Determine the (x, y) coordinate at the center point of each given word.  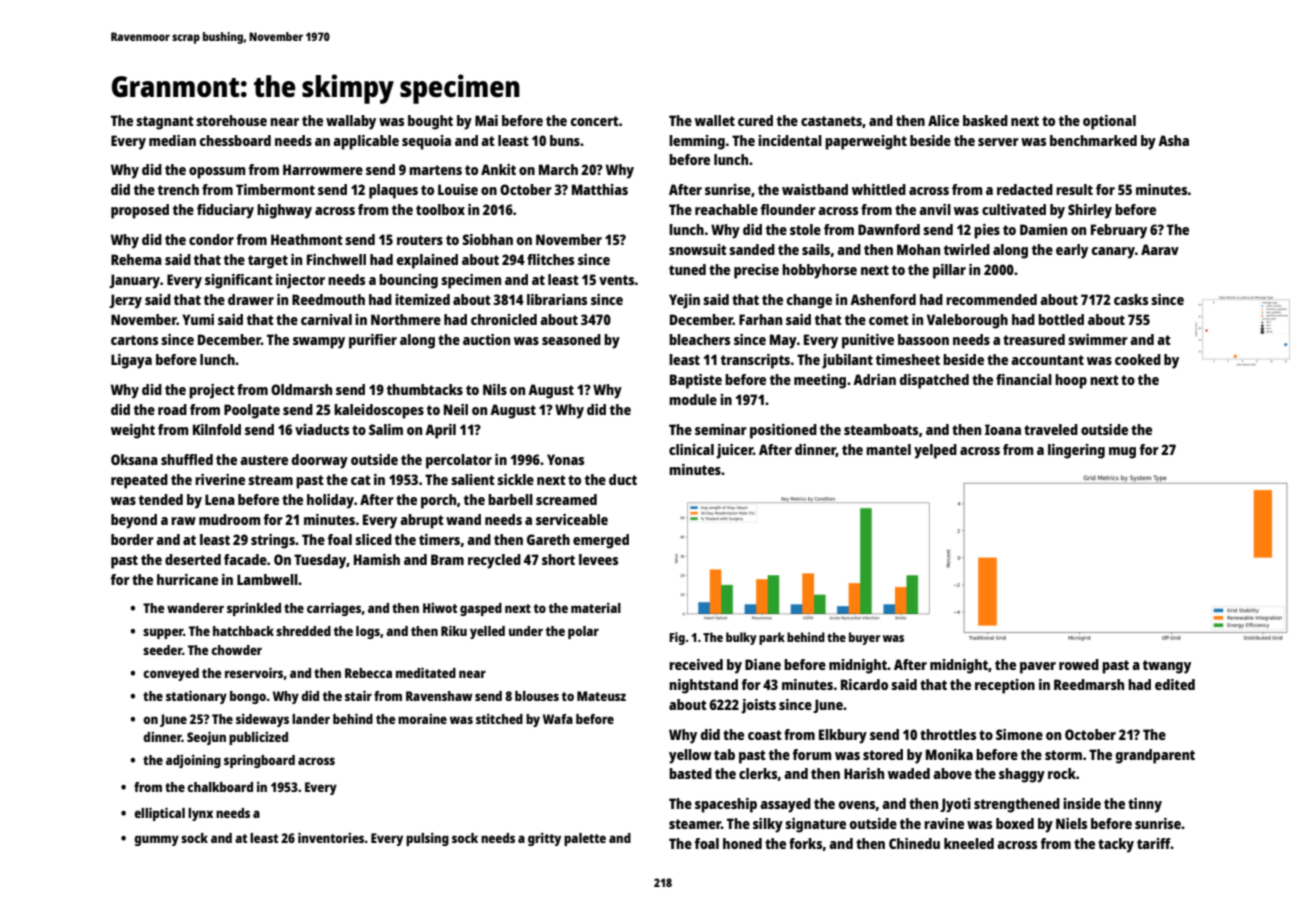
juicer (734, 451)
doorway (320, 461)
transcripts (755, 361)
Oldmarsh (301, 389)
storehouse (231, 120)
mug (1122, 453)
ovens (857, 805)
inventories (331, 837)
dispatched (934, 381)
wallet (715, 120)
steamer (695, 824)
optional (1109, 122)
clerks (758, 773)
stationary (196, 697)
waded (909, 773)
